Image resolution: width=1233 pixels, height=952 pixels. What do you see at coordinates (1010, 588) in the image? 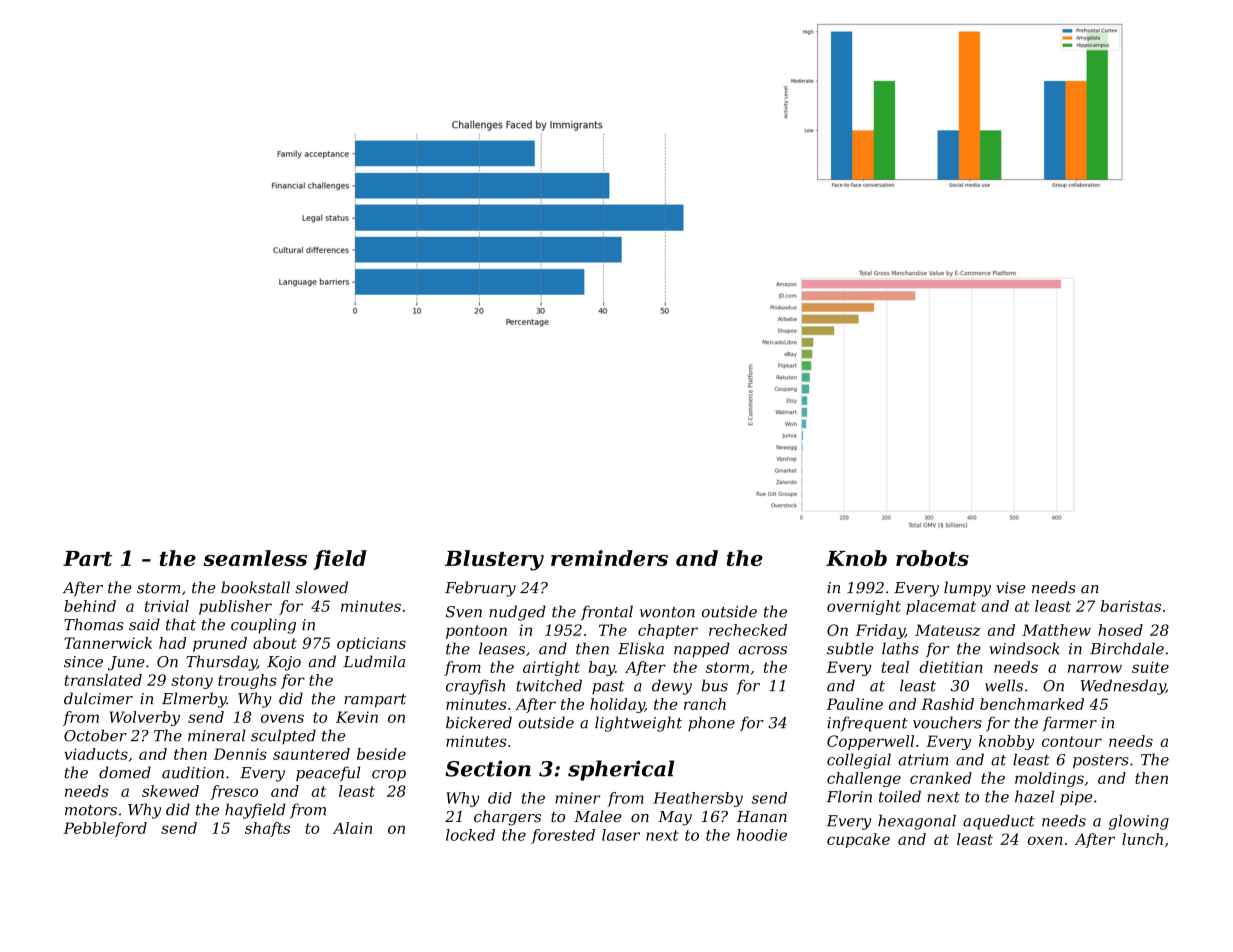
I see `vise` at bounding box center [1010, 588].
